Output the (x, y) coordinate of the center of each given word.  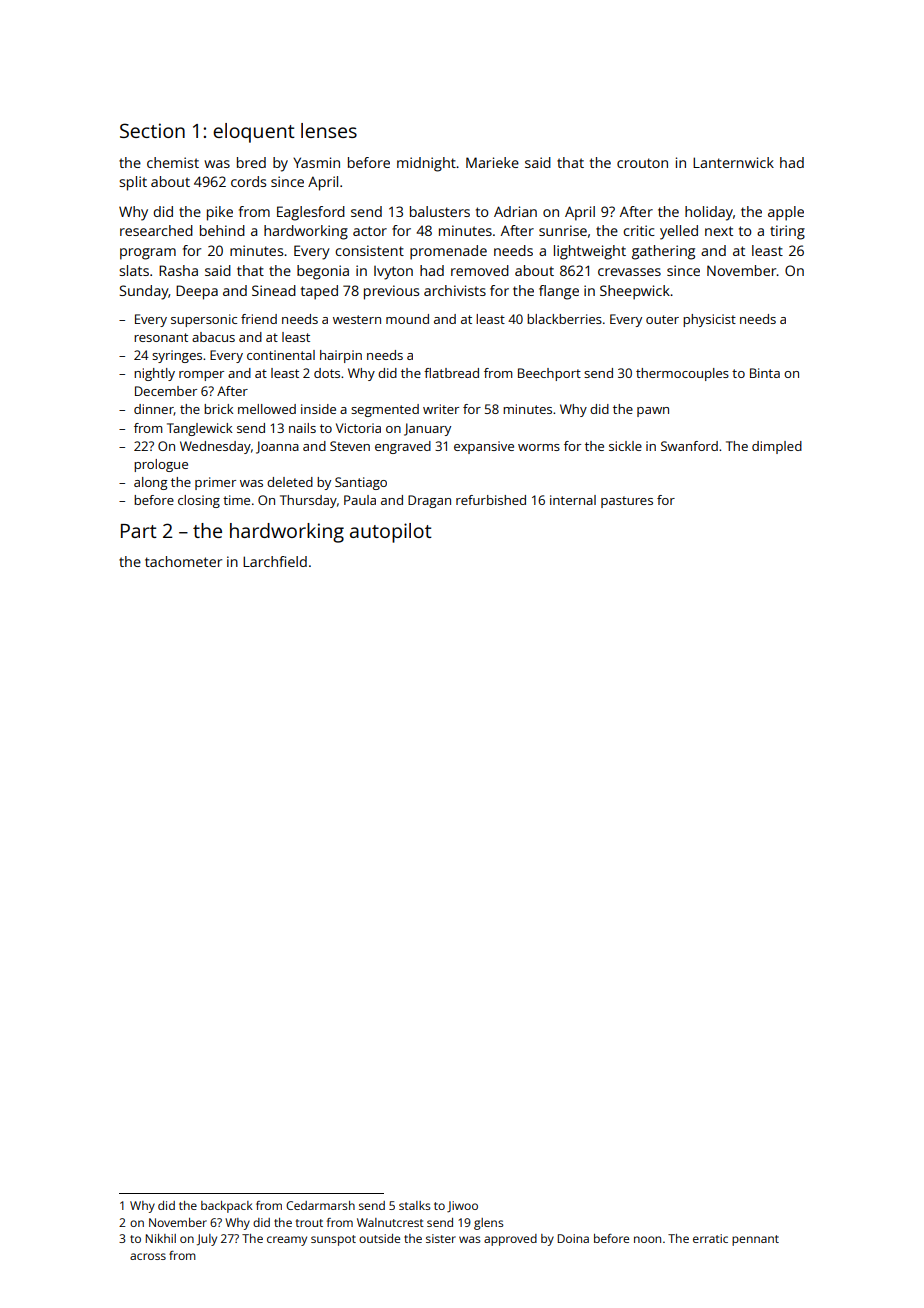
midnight (426, 164)
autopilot (391, 533)
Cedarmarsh (320, 1205)
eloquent (254, 133)
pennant (755, 1240)
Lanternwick (733, 162)
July (207, 1240)
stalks (414, 1205)
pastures (627, 502)
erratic (710, 1238)
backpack (227, 1207)
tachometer (183, 561)
